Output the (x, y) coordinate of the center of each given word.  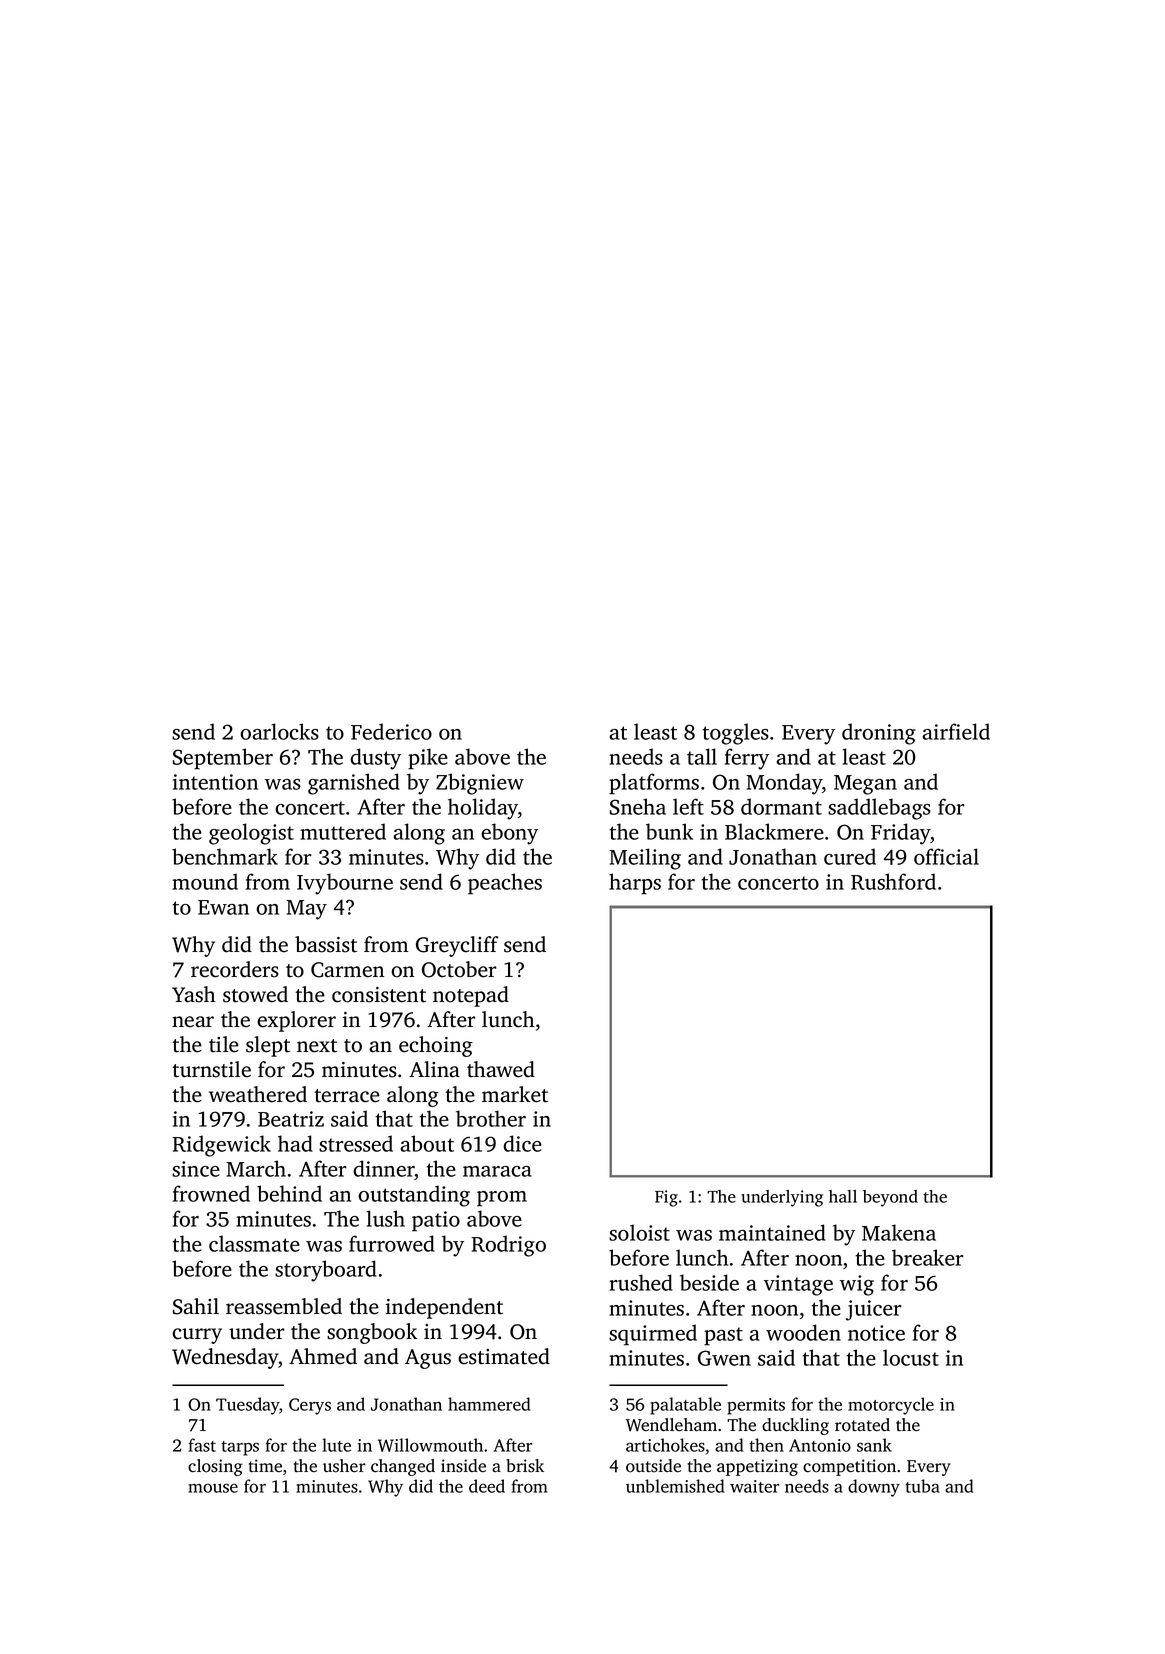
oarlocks (279, 731)
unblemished (675, 1486)
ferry (747, 759)
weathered (258, 1094)
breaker (927, 1257)
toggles (735, 734)
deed (487, 1486)
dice (522, 1143)
